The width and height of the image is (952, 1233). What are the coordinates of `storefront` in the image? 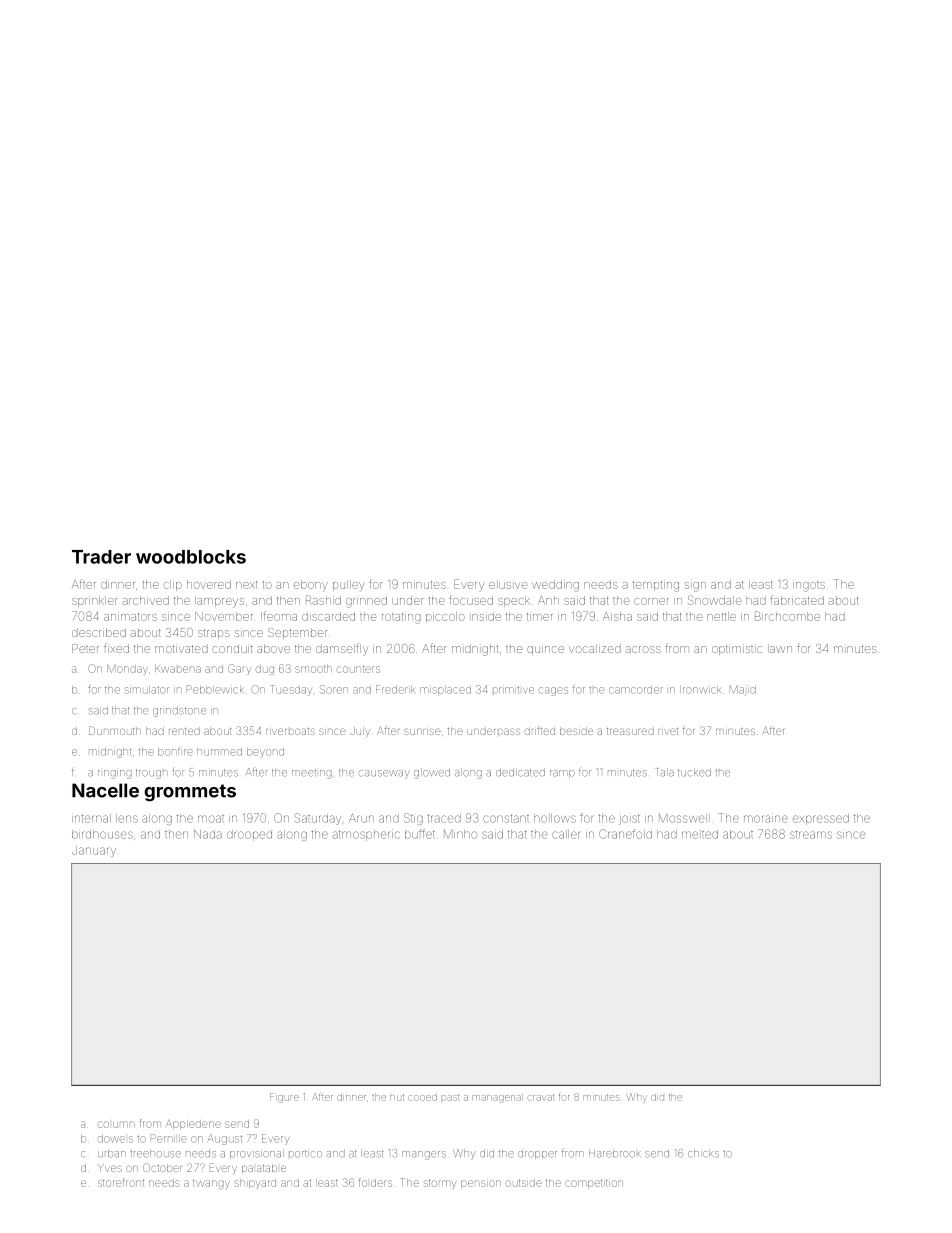 It's located at (121, 1182).
